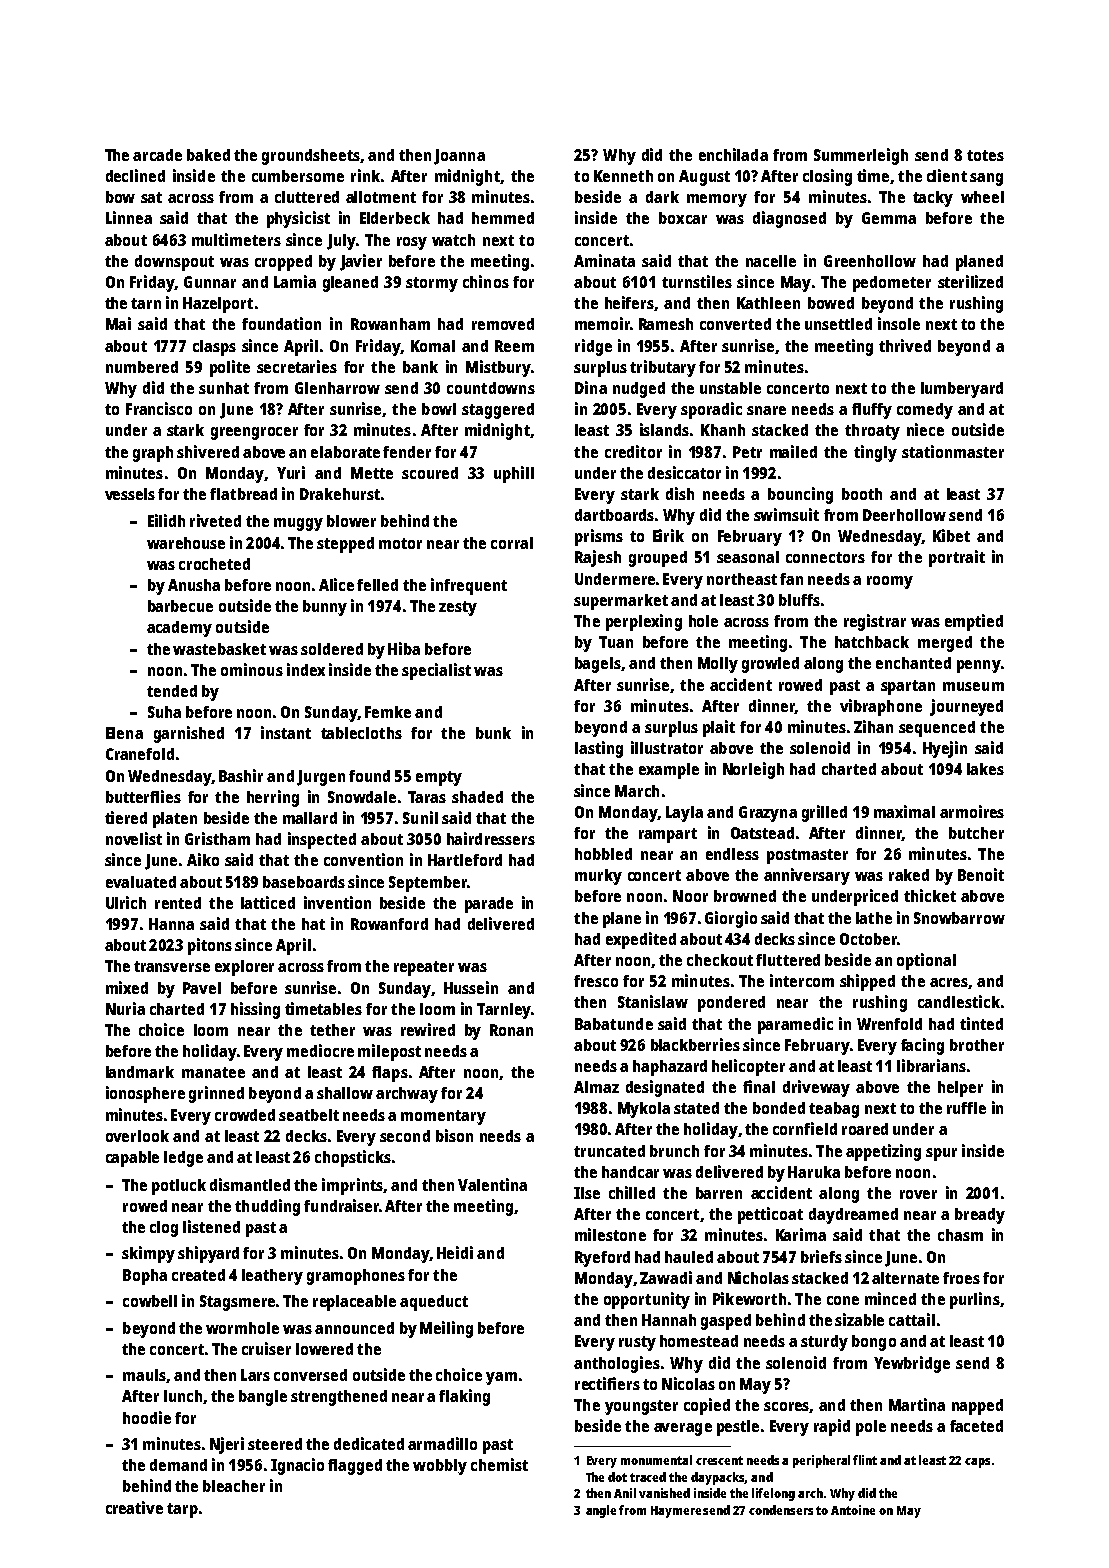 Image resolution: width=1109 pixels, height=1568 pixels. What do you see at coordinates (666, 1277) in the document?
I see `Zawadi` at bounding box center [666, 1277].
